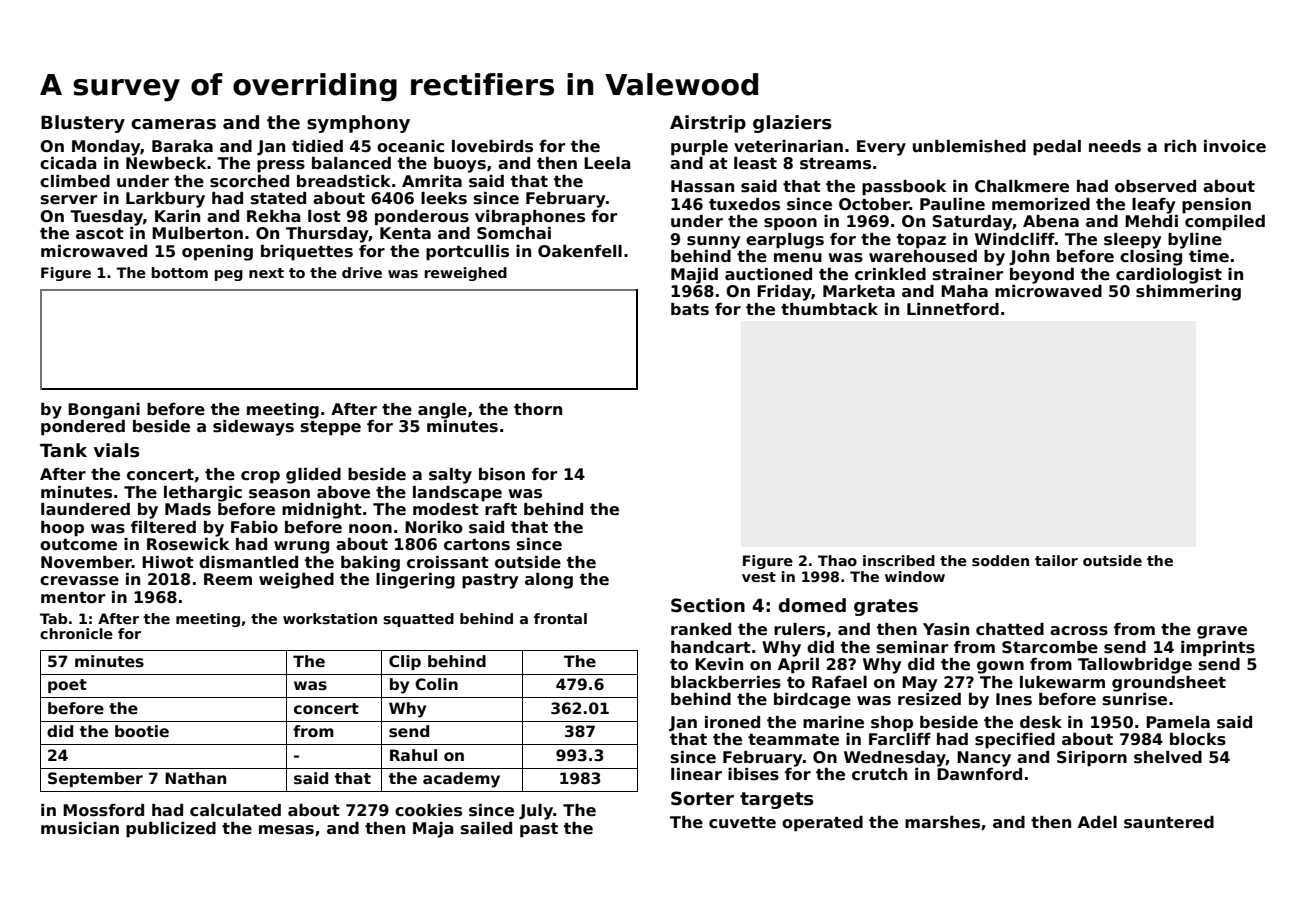  Describe the element at coordinates (953, 309) in the screenshot. I see `Linnetford` at that location.
